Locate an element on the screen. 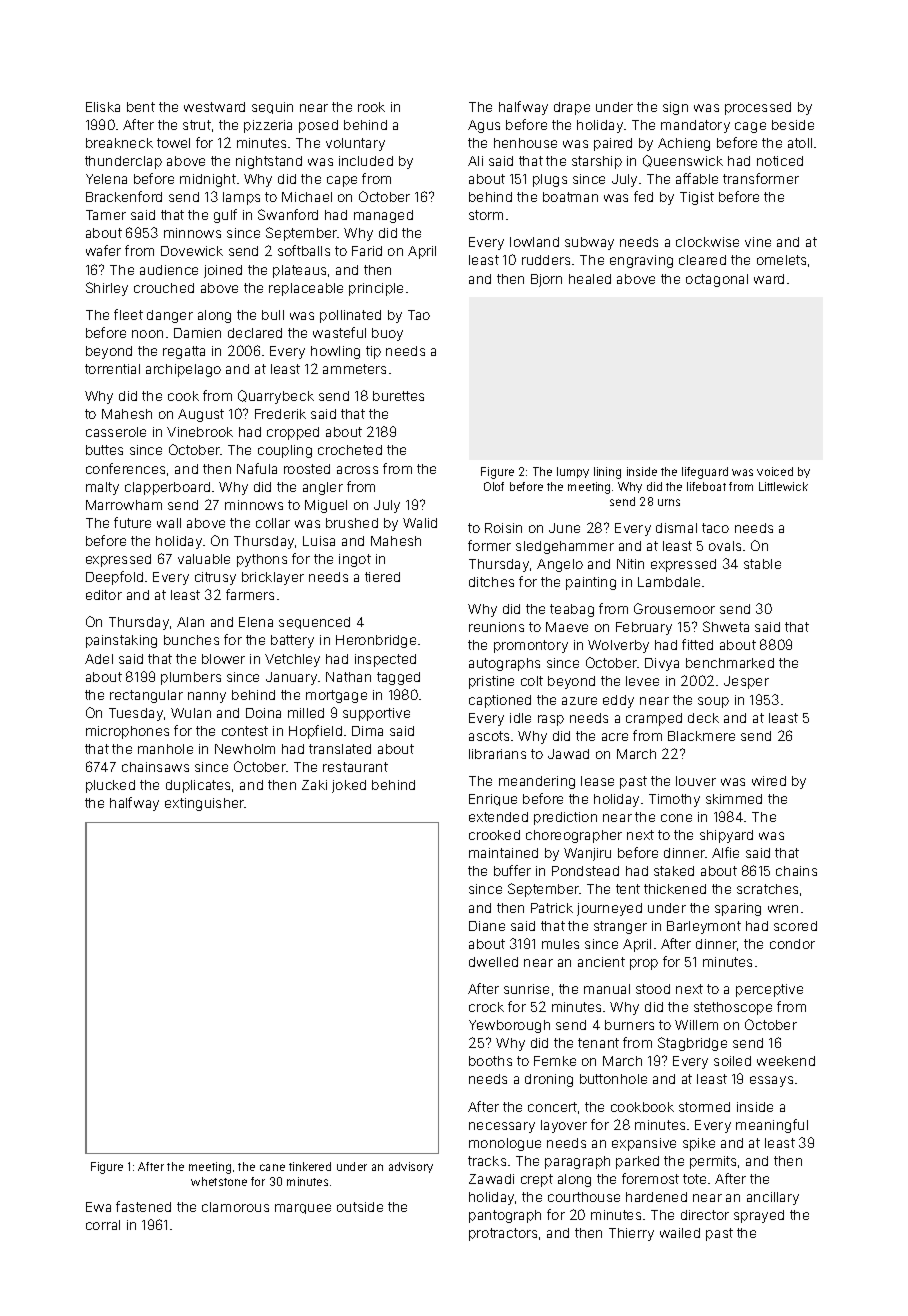 The image size is (908, 1316). staked is located at coordinates (674, 871).
